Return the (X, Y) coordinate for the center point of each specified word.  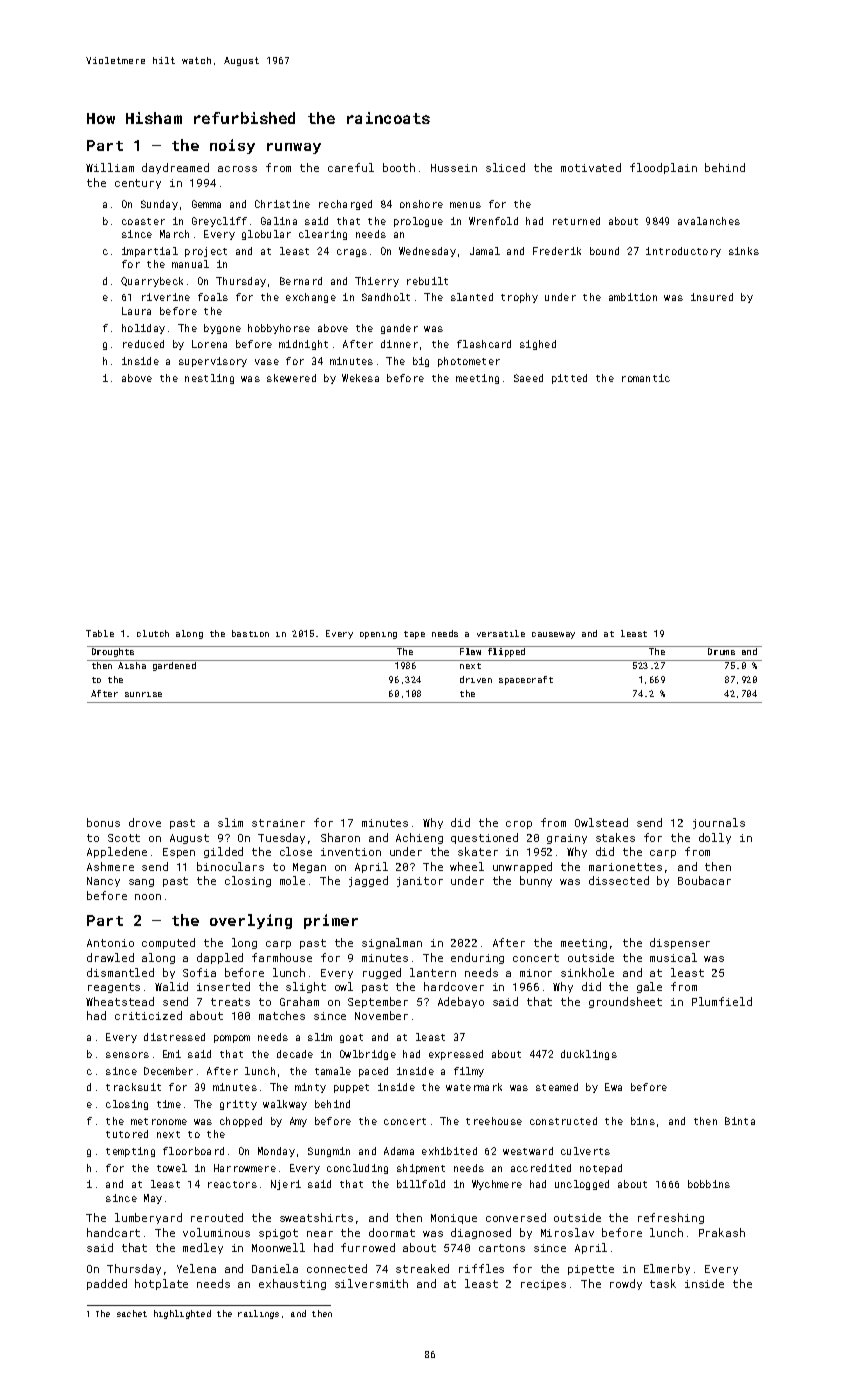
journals (719, 823)
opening (378, 635)
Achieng (419, 838)
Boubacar (704, 880)
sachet (132, 1313)
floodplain (663, 168)
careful (351, 167)
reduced (143, 344)
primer (331, 921)
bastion (250, 633)
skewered (291, 378)
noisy (232, 146)
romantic (646, 378)
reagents (114, 988)
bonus (103, 822)
